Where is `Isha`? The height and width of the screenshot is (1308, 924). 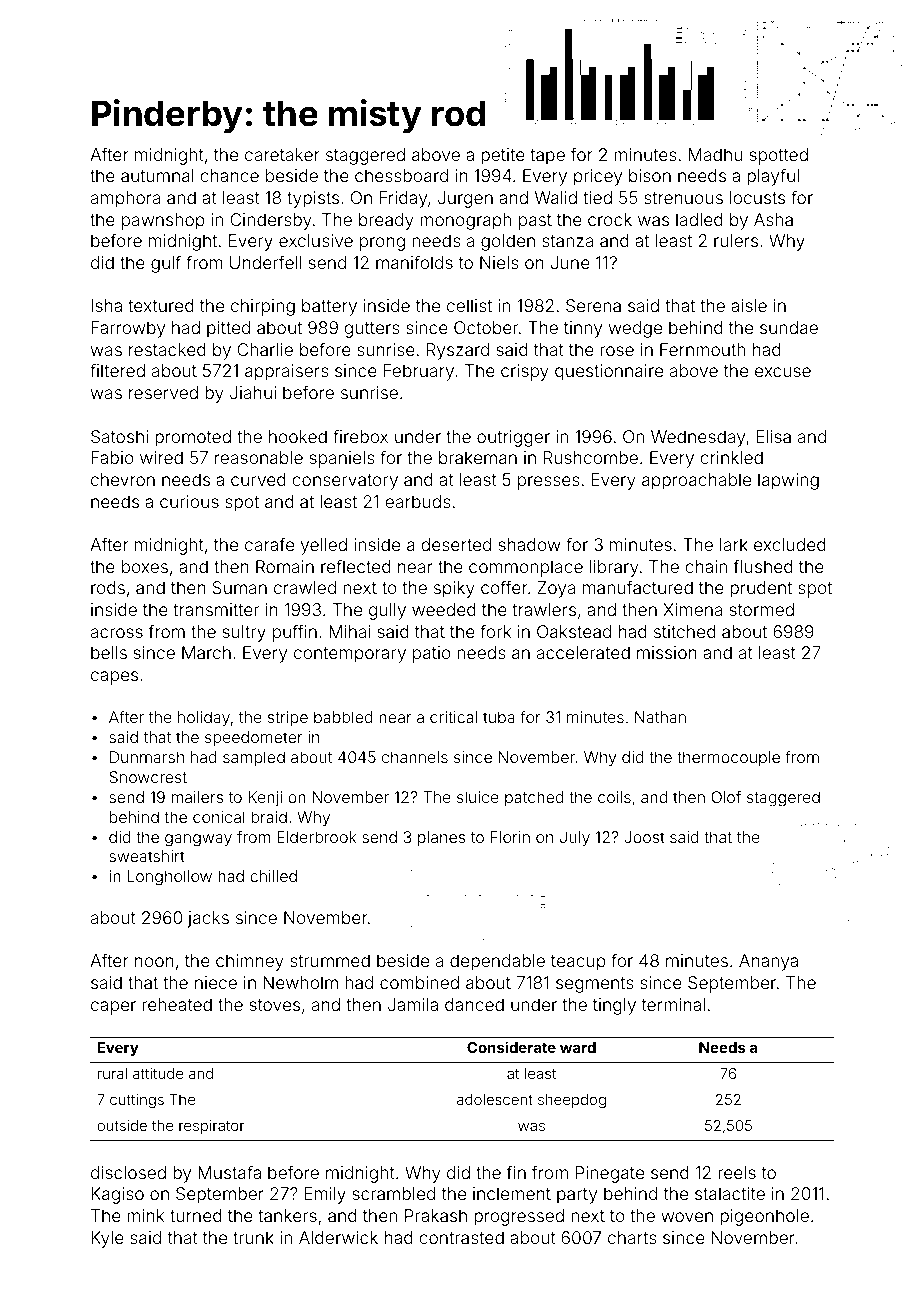
Isha is located at coordinates (106, 305).
